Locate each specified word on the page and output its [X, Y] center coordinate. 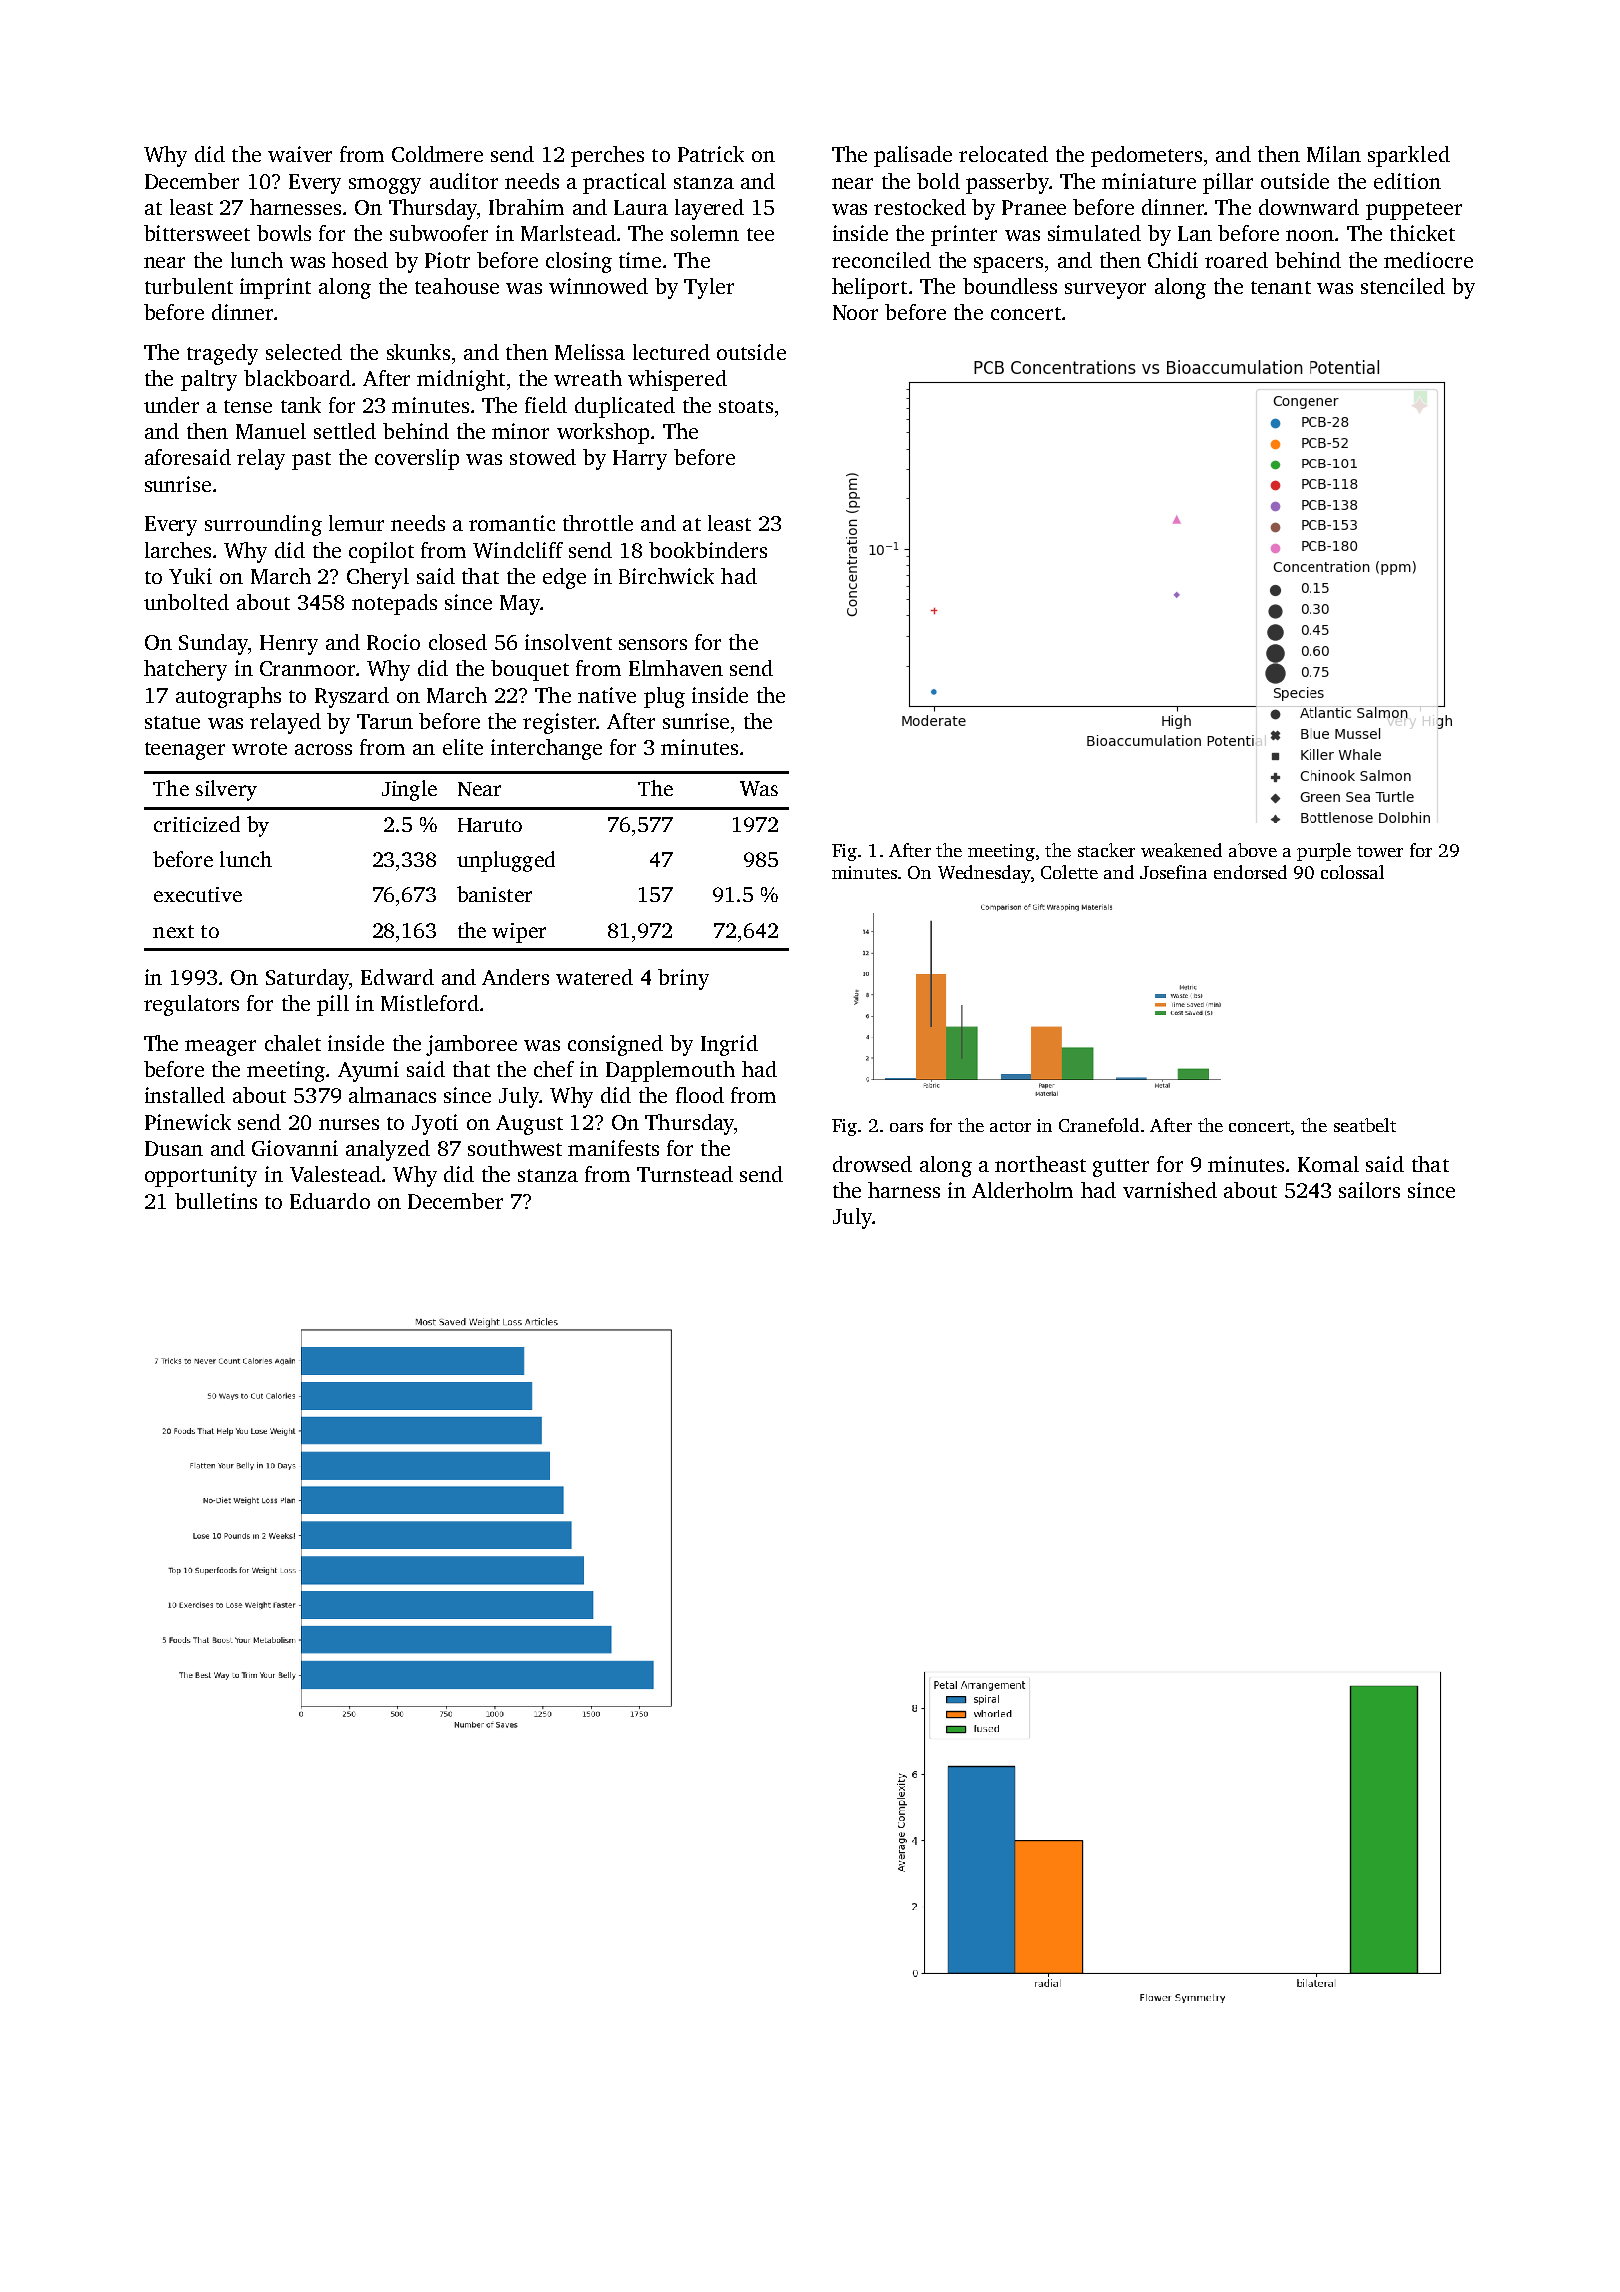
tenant [1281, 287]
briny [683, 979]
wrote [259, 748]
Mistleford [430, 1003]
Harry [640, 460]
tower [1380, 851]
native [607, 695]
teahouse [457, 286]
